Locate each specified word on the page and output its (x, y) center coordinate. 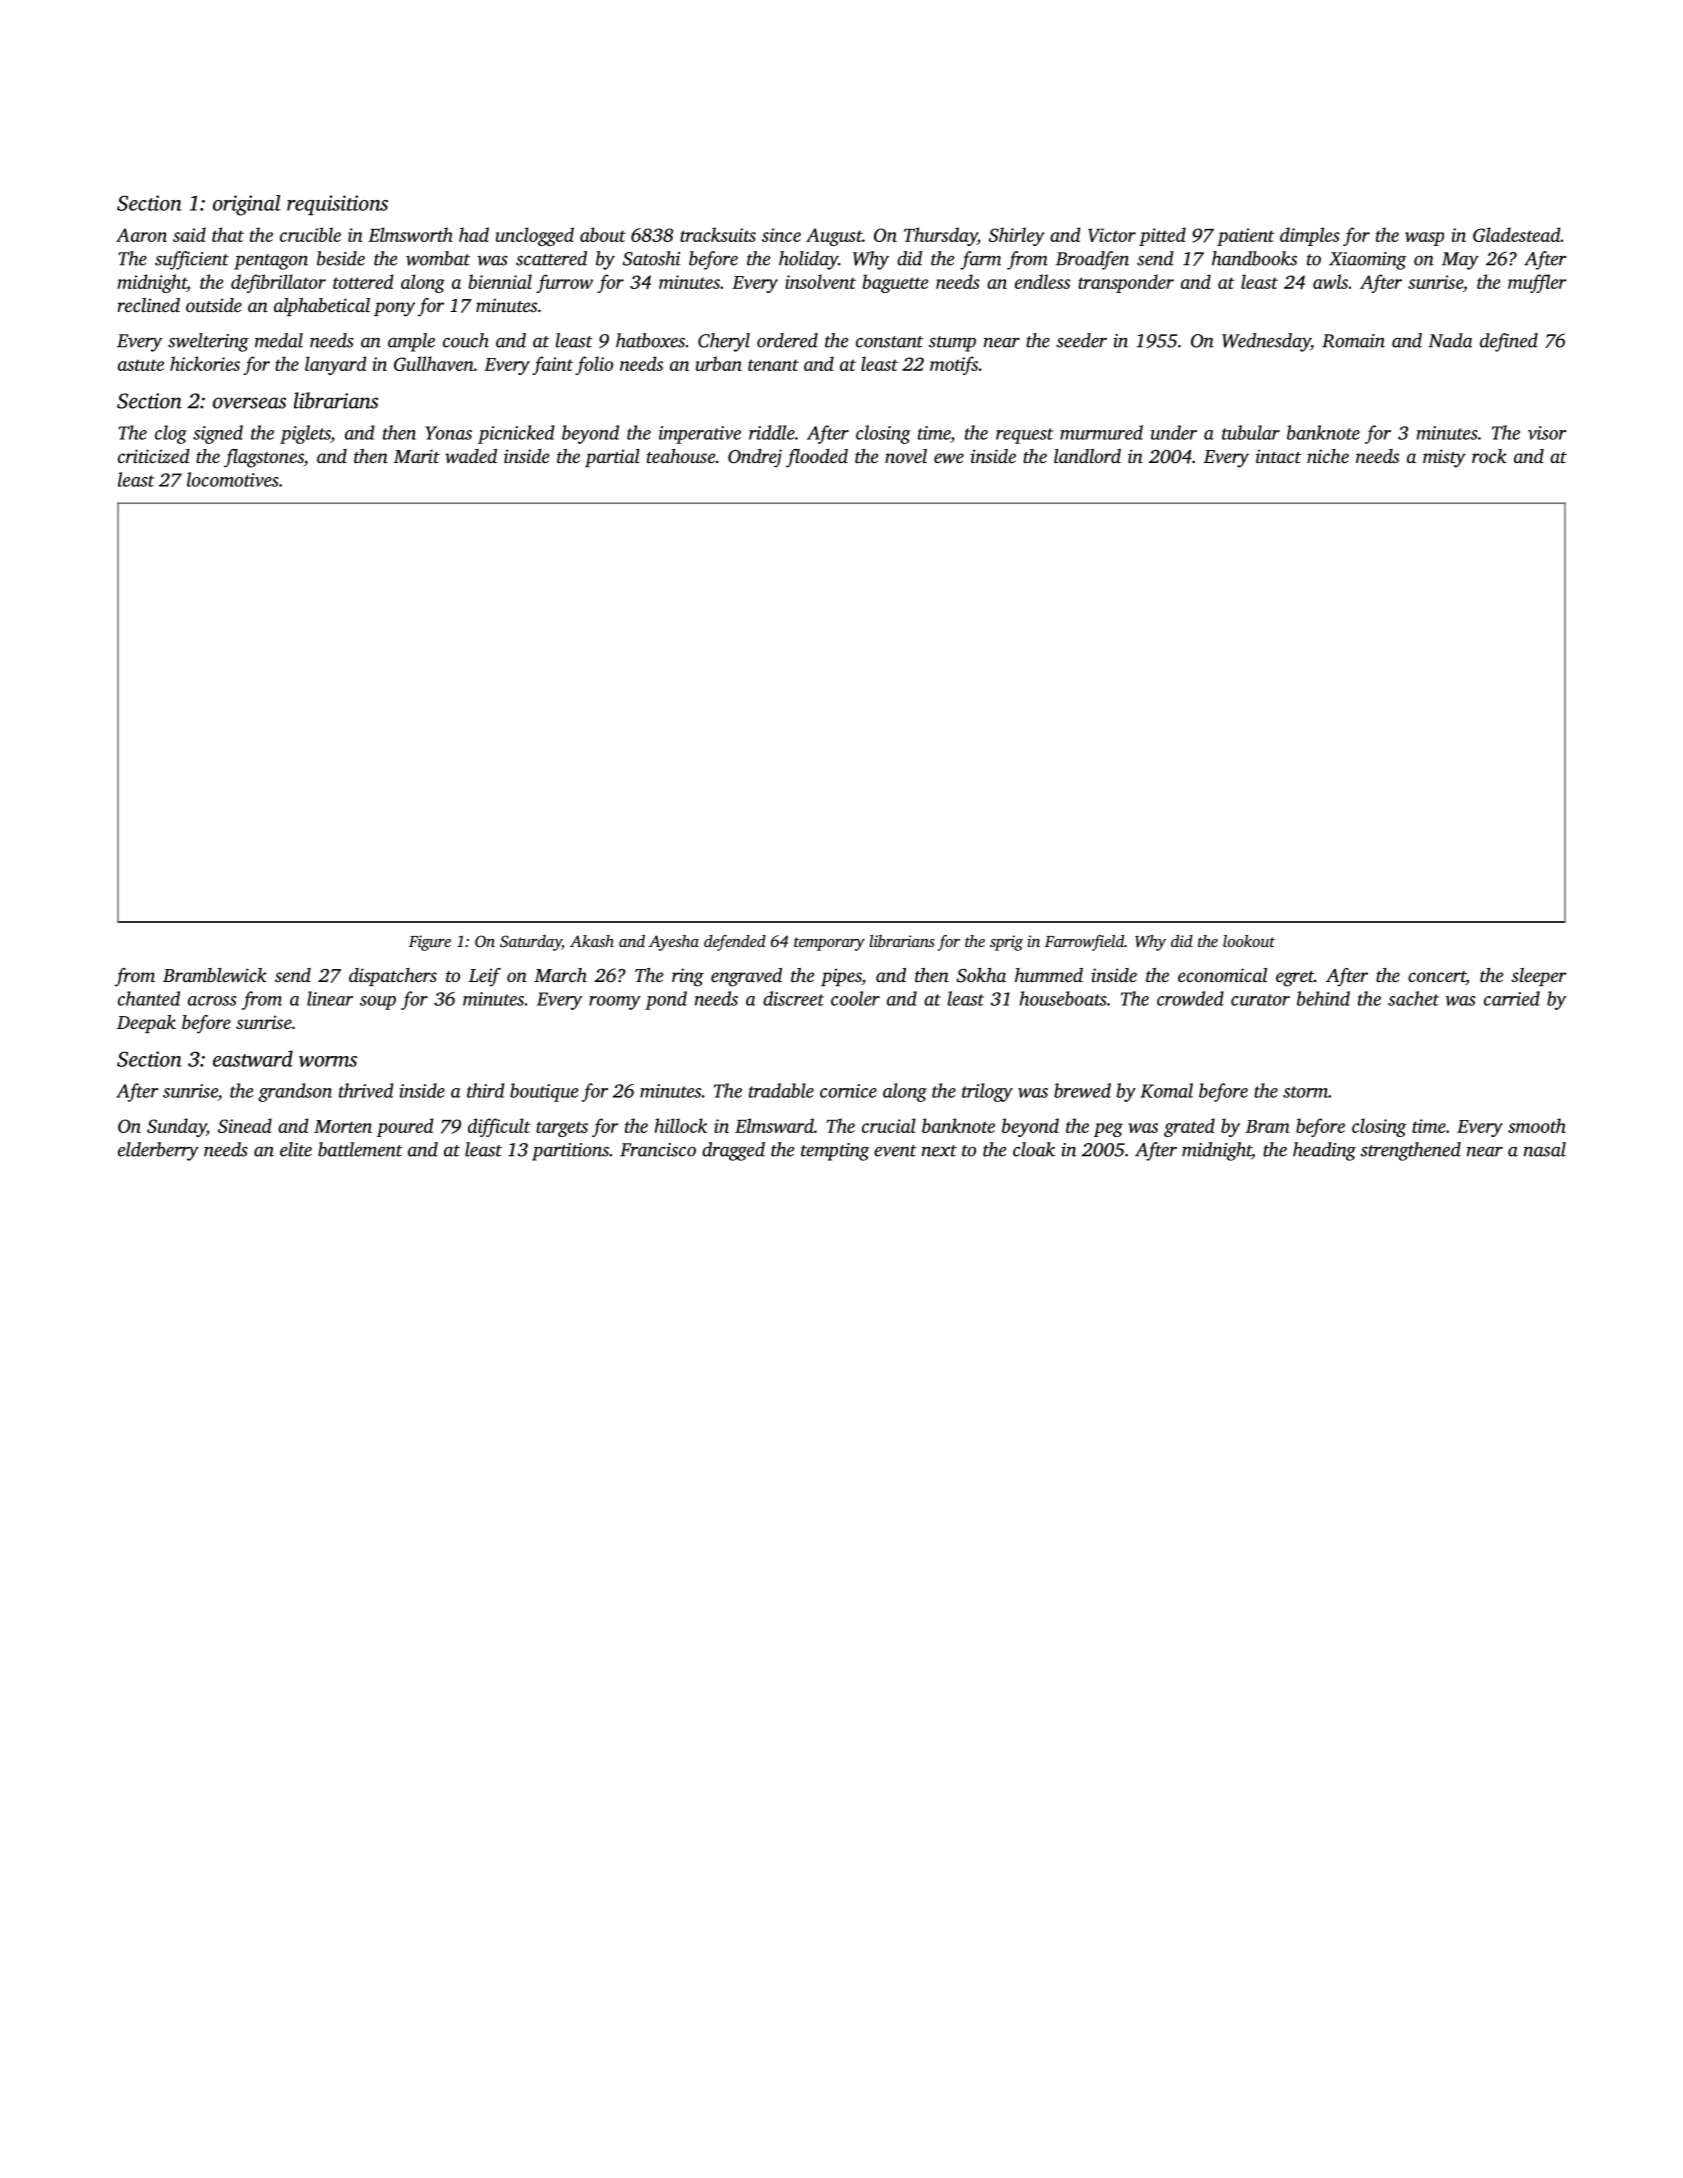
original (247, 205)
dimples (1310, 236)
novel (906, 456)
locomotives (233, 479)
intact (1278, 456)
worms (328, 1061)
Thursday (941, 236)
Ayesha (674, 943)
